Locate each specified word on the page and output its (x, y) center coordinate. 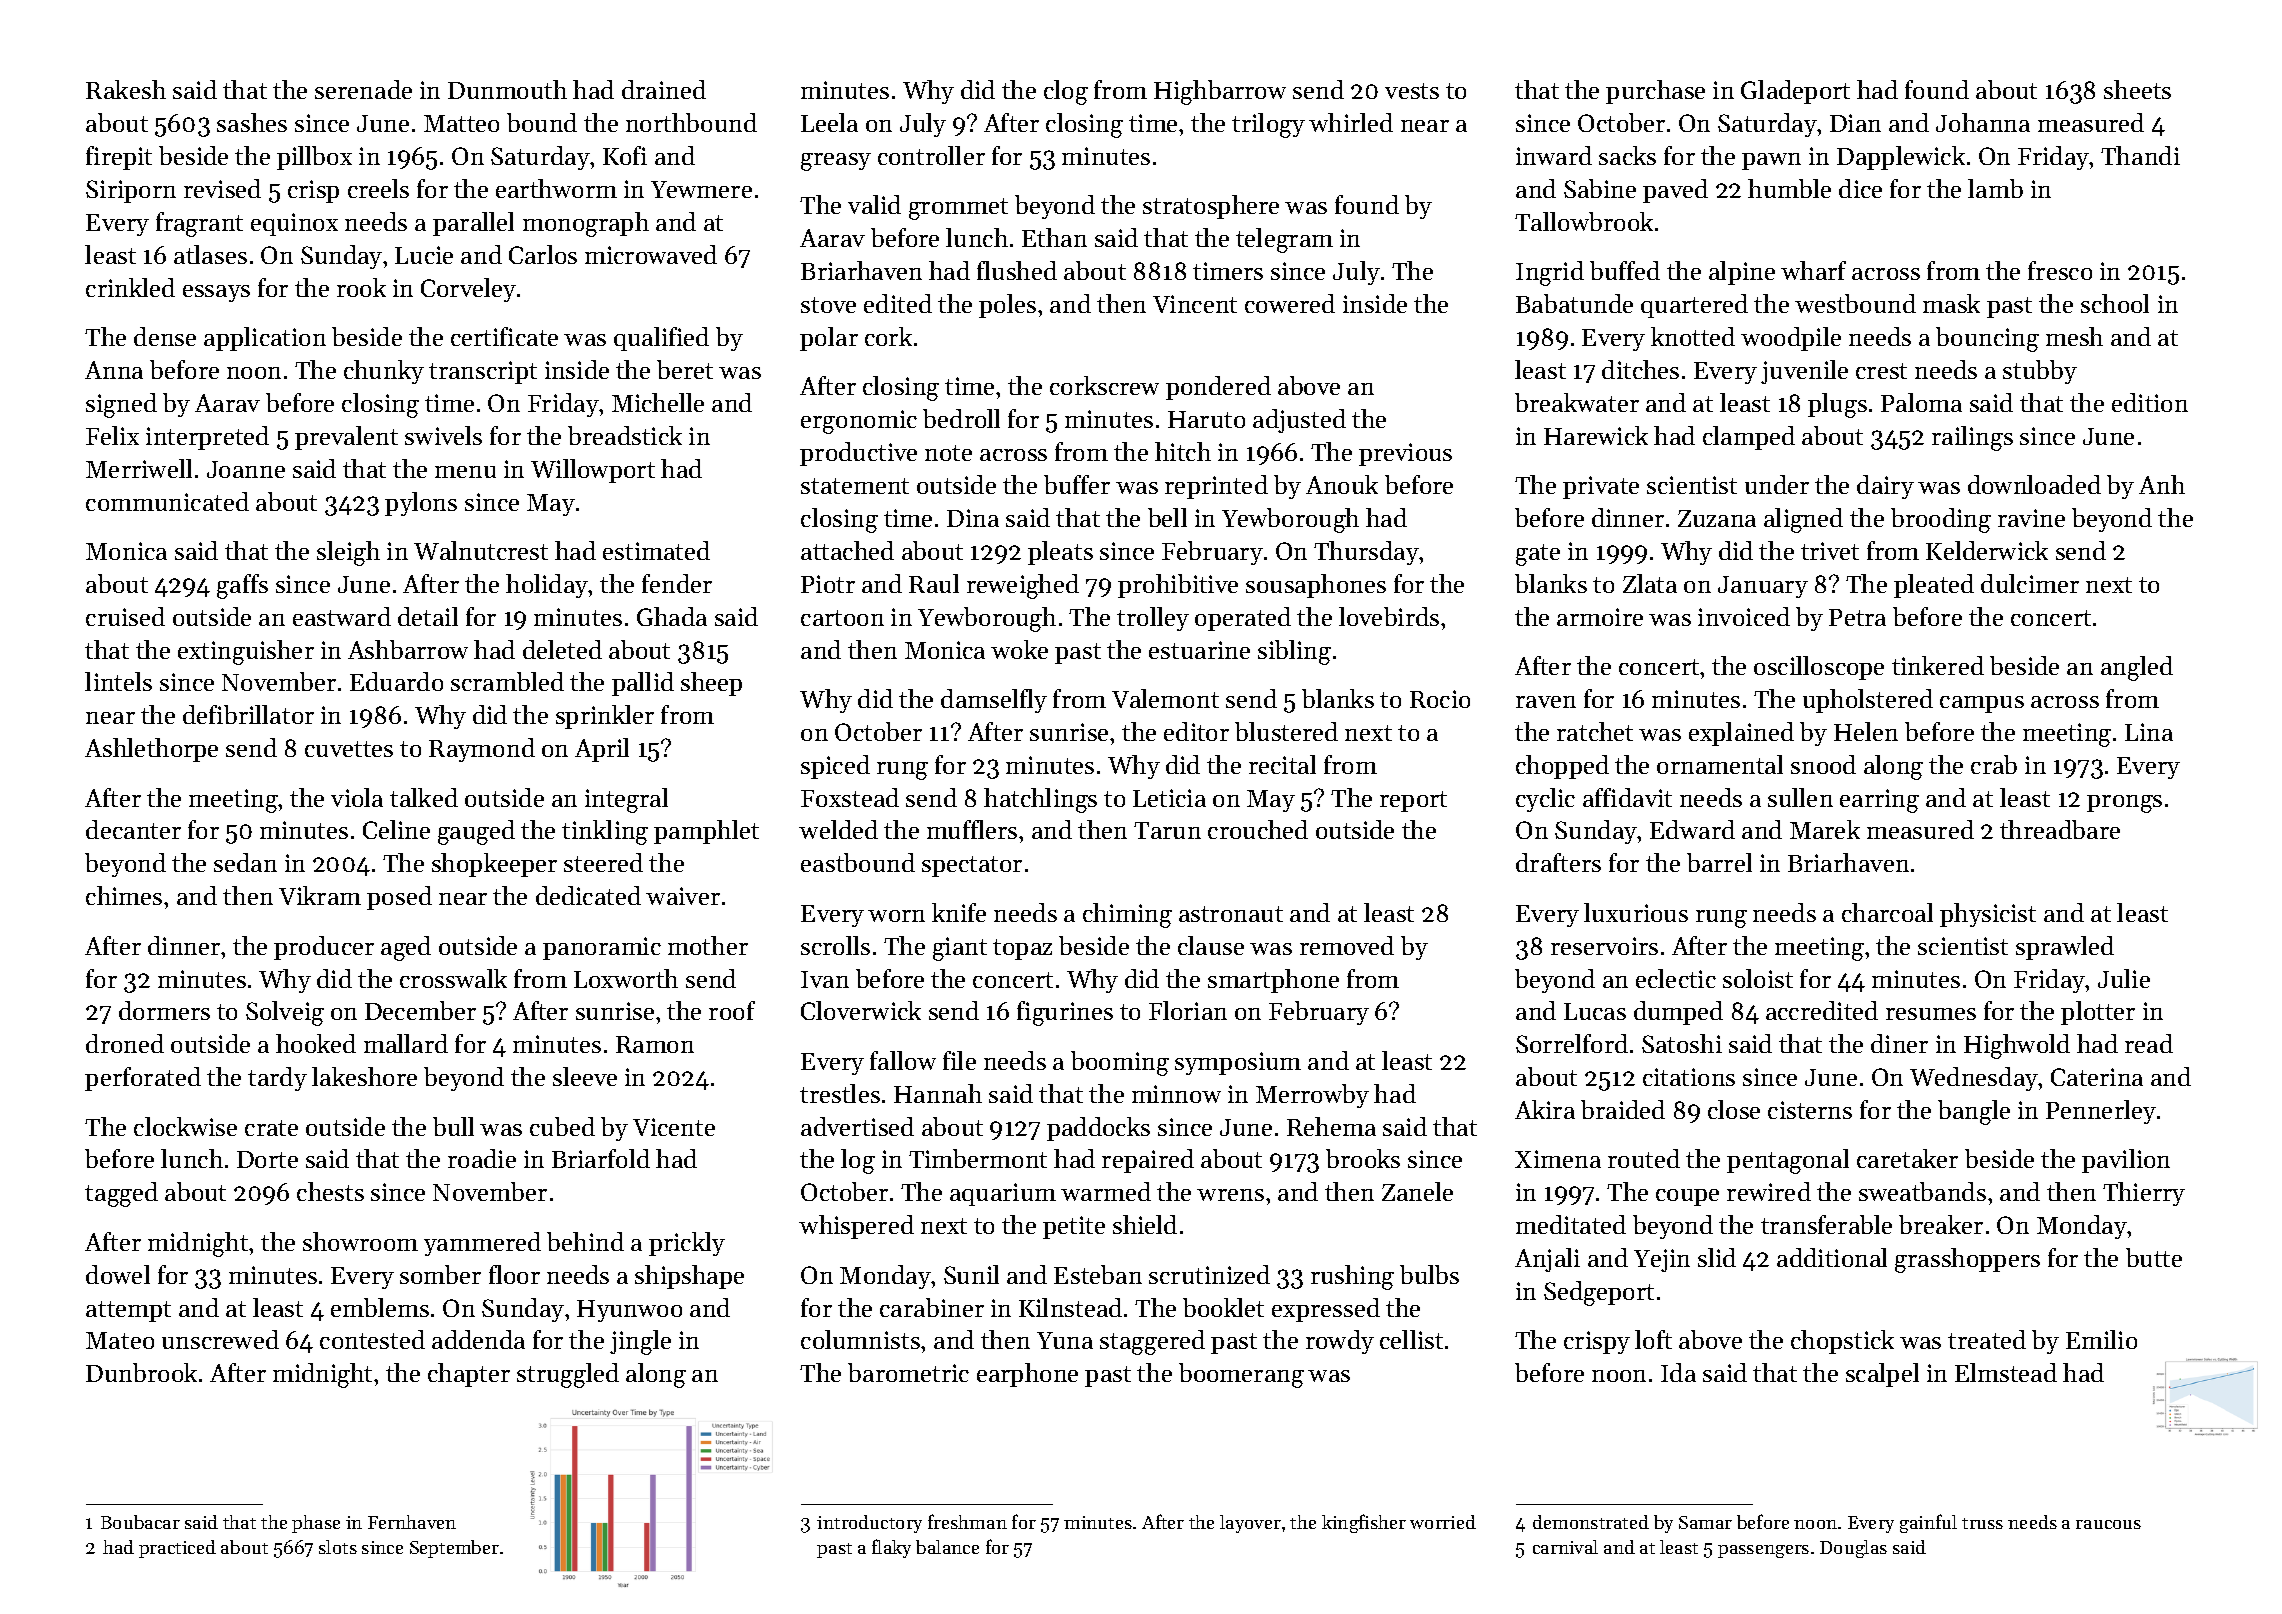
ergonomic (859, 422)
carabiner (932, 1307)
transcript (483, 372)
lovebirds (1389, 616)
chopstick (1842, 1342)
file (959, 1060)
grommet (958, 209)
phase (316, 1524)
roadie (482, 1158)
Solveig (285, 1013)
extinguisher (246, 652)
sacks (1627, 155)
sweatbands (1922, 1191)
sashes (252, 122)
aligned (1803, 520)
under (1777, 484)
